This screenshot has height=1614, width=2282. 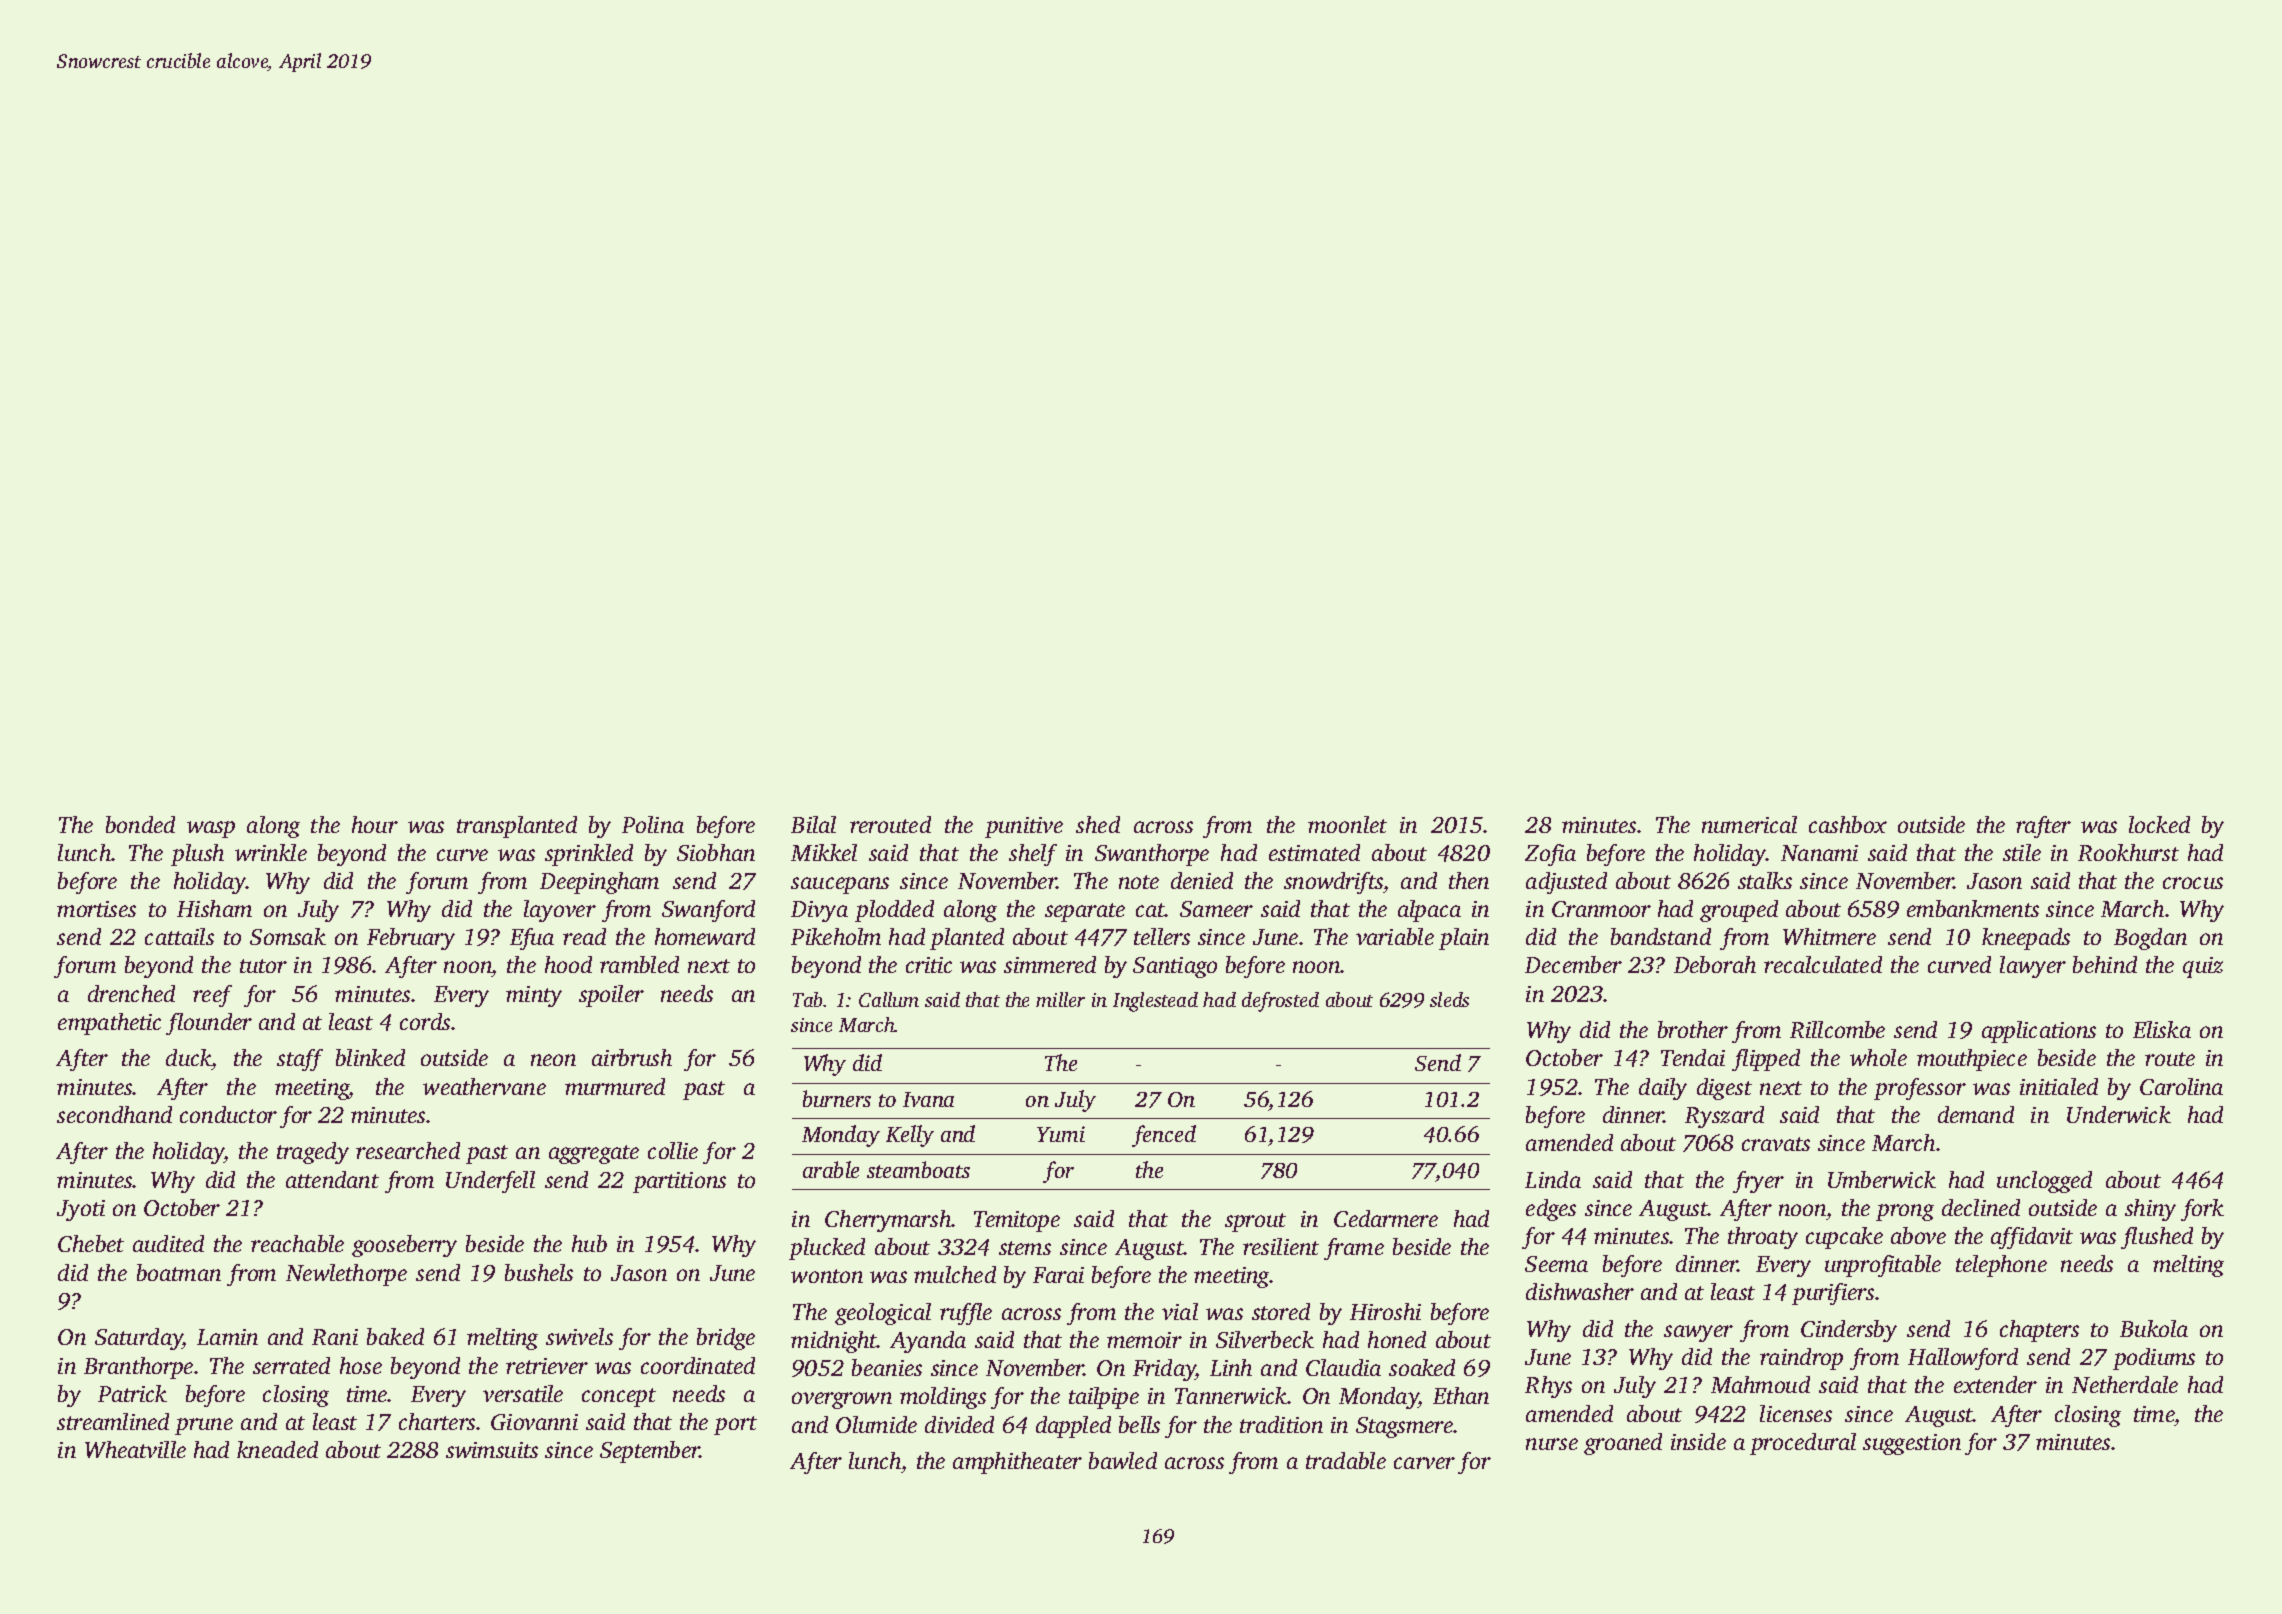 What do you see at coordinates (1848, 824) in the screenshot?
I see `cashbox` at bounding box center [1848, 824].
